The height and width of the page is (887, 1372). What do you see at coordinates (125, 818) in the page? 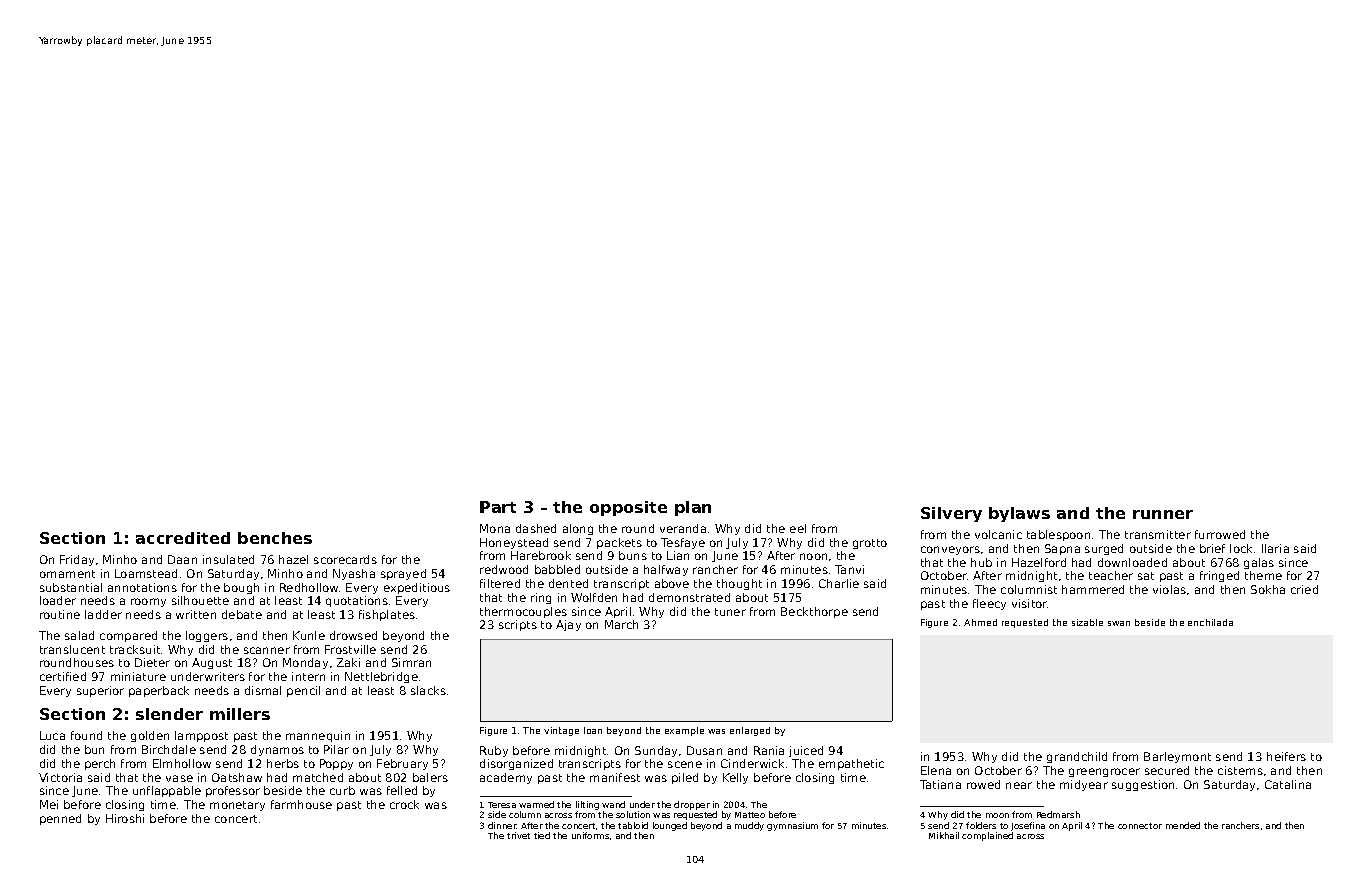
I see `Hiroshi` at bounding box center [125, 818].
